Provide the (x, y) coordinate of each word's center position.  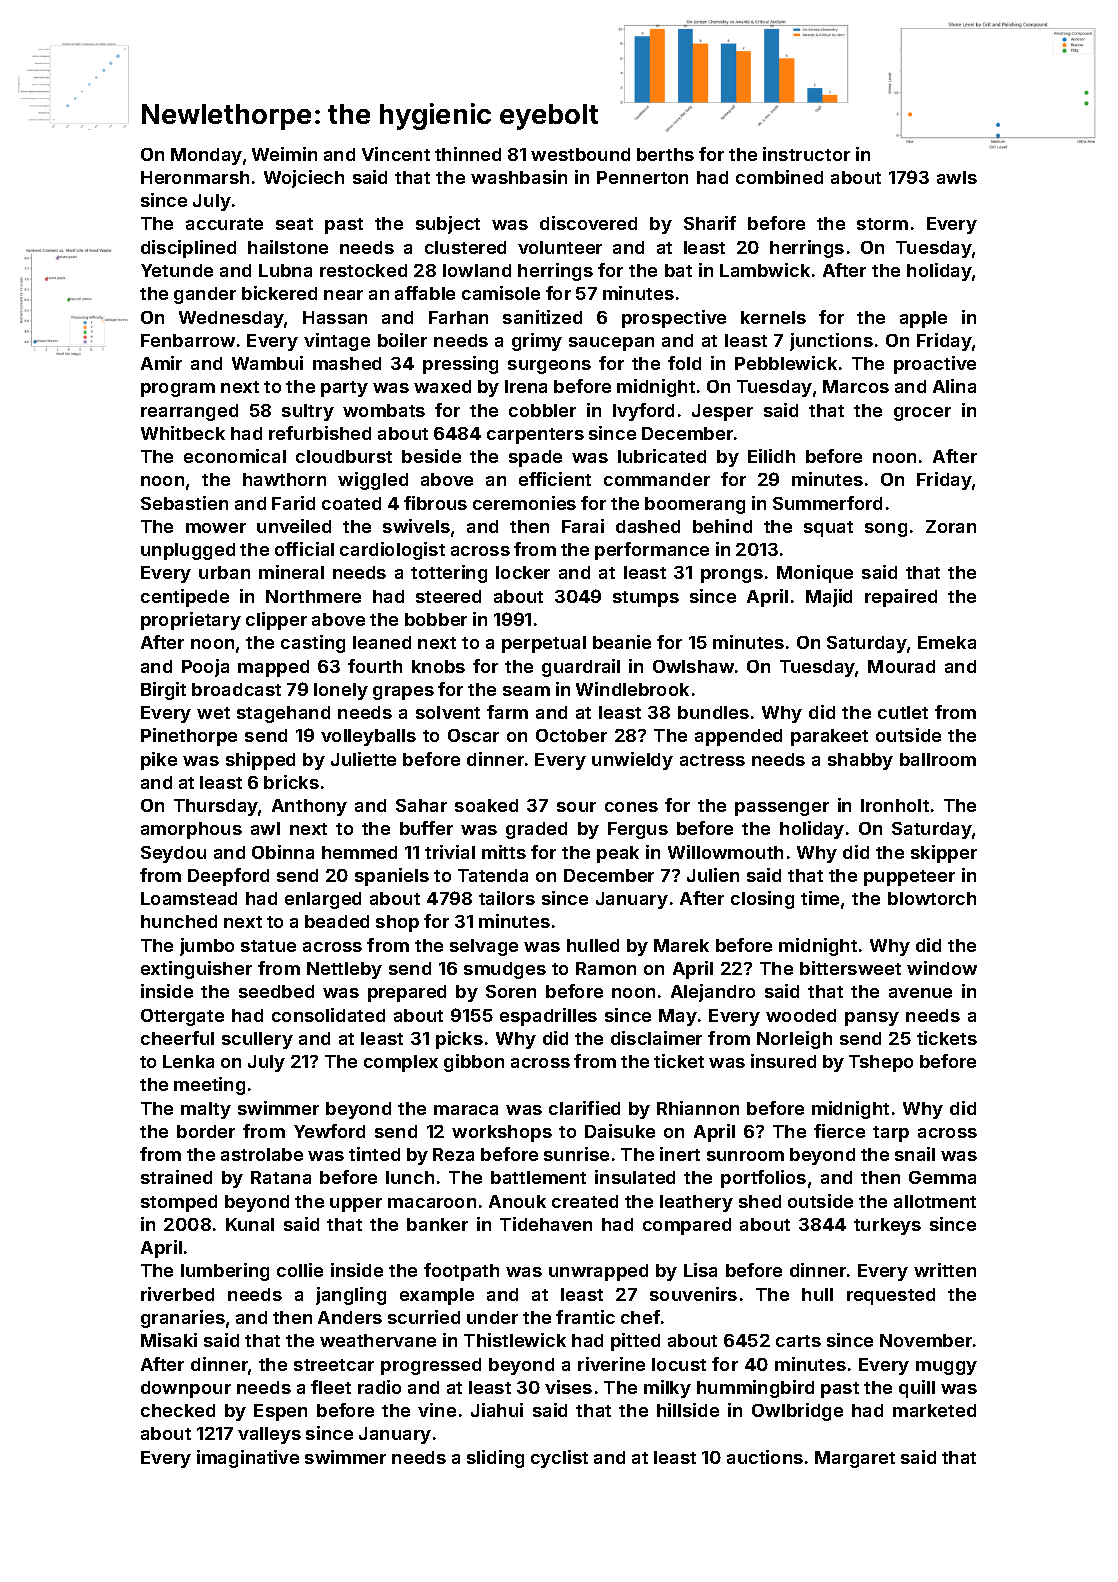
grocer (922, 414)
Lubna (285, 270)
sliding (495, 1459)
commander (657, 479)
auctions (765, 1457)
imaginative (248, 1459)
